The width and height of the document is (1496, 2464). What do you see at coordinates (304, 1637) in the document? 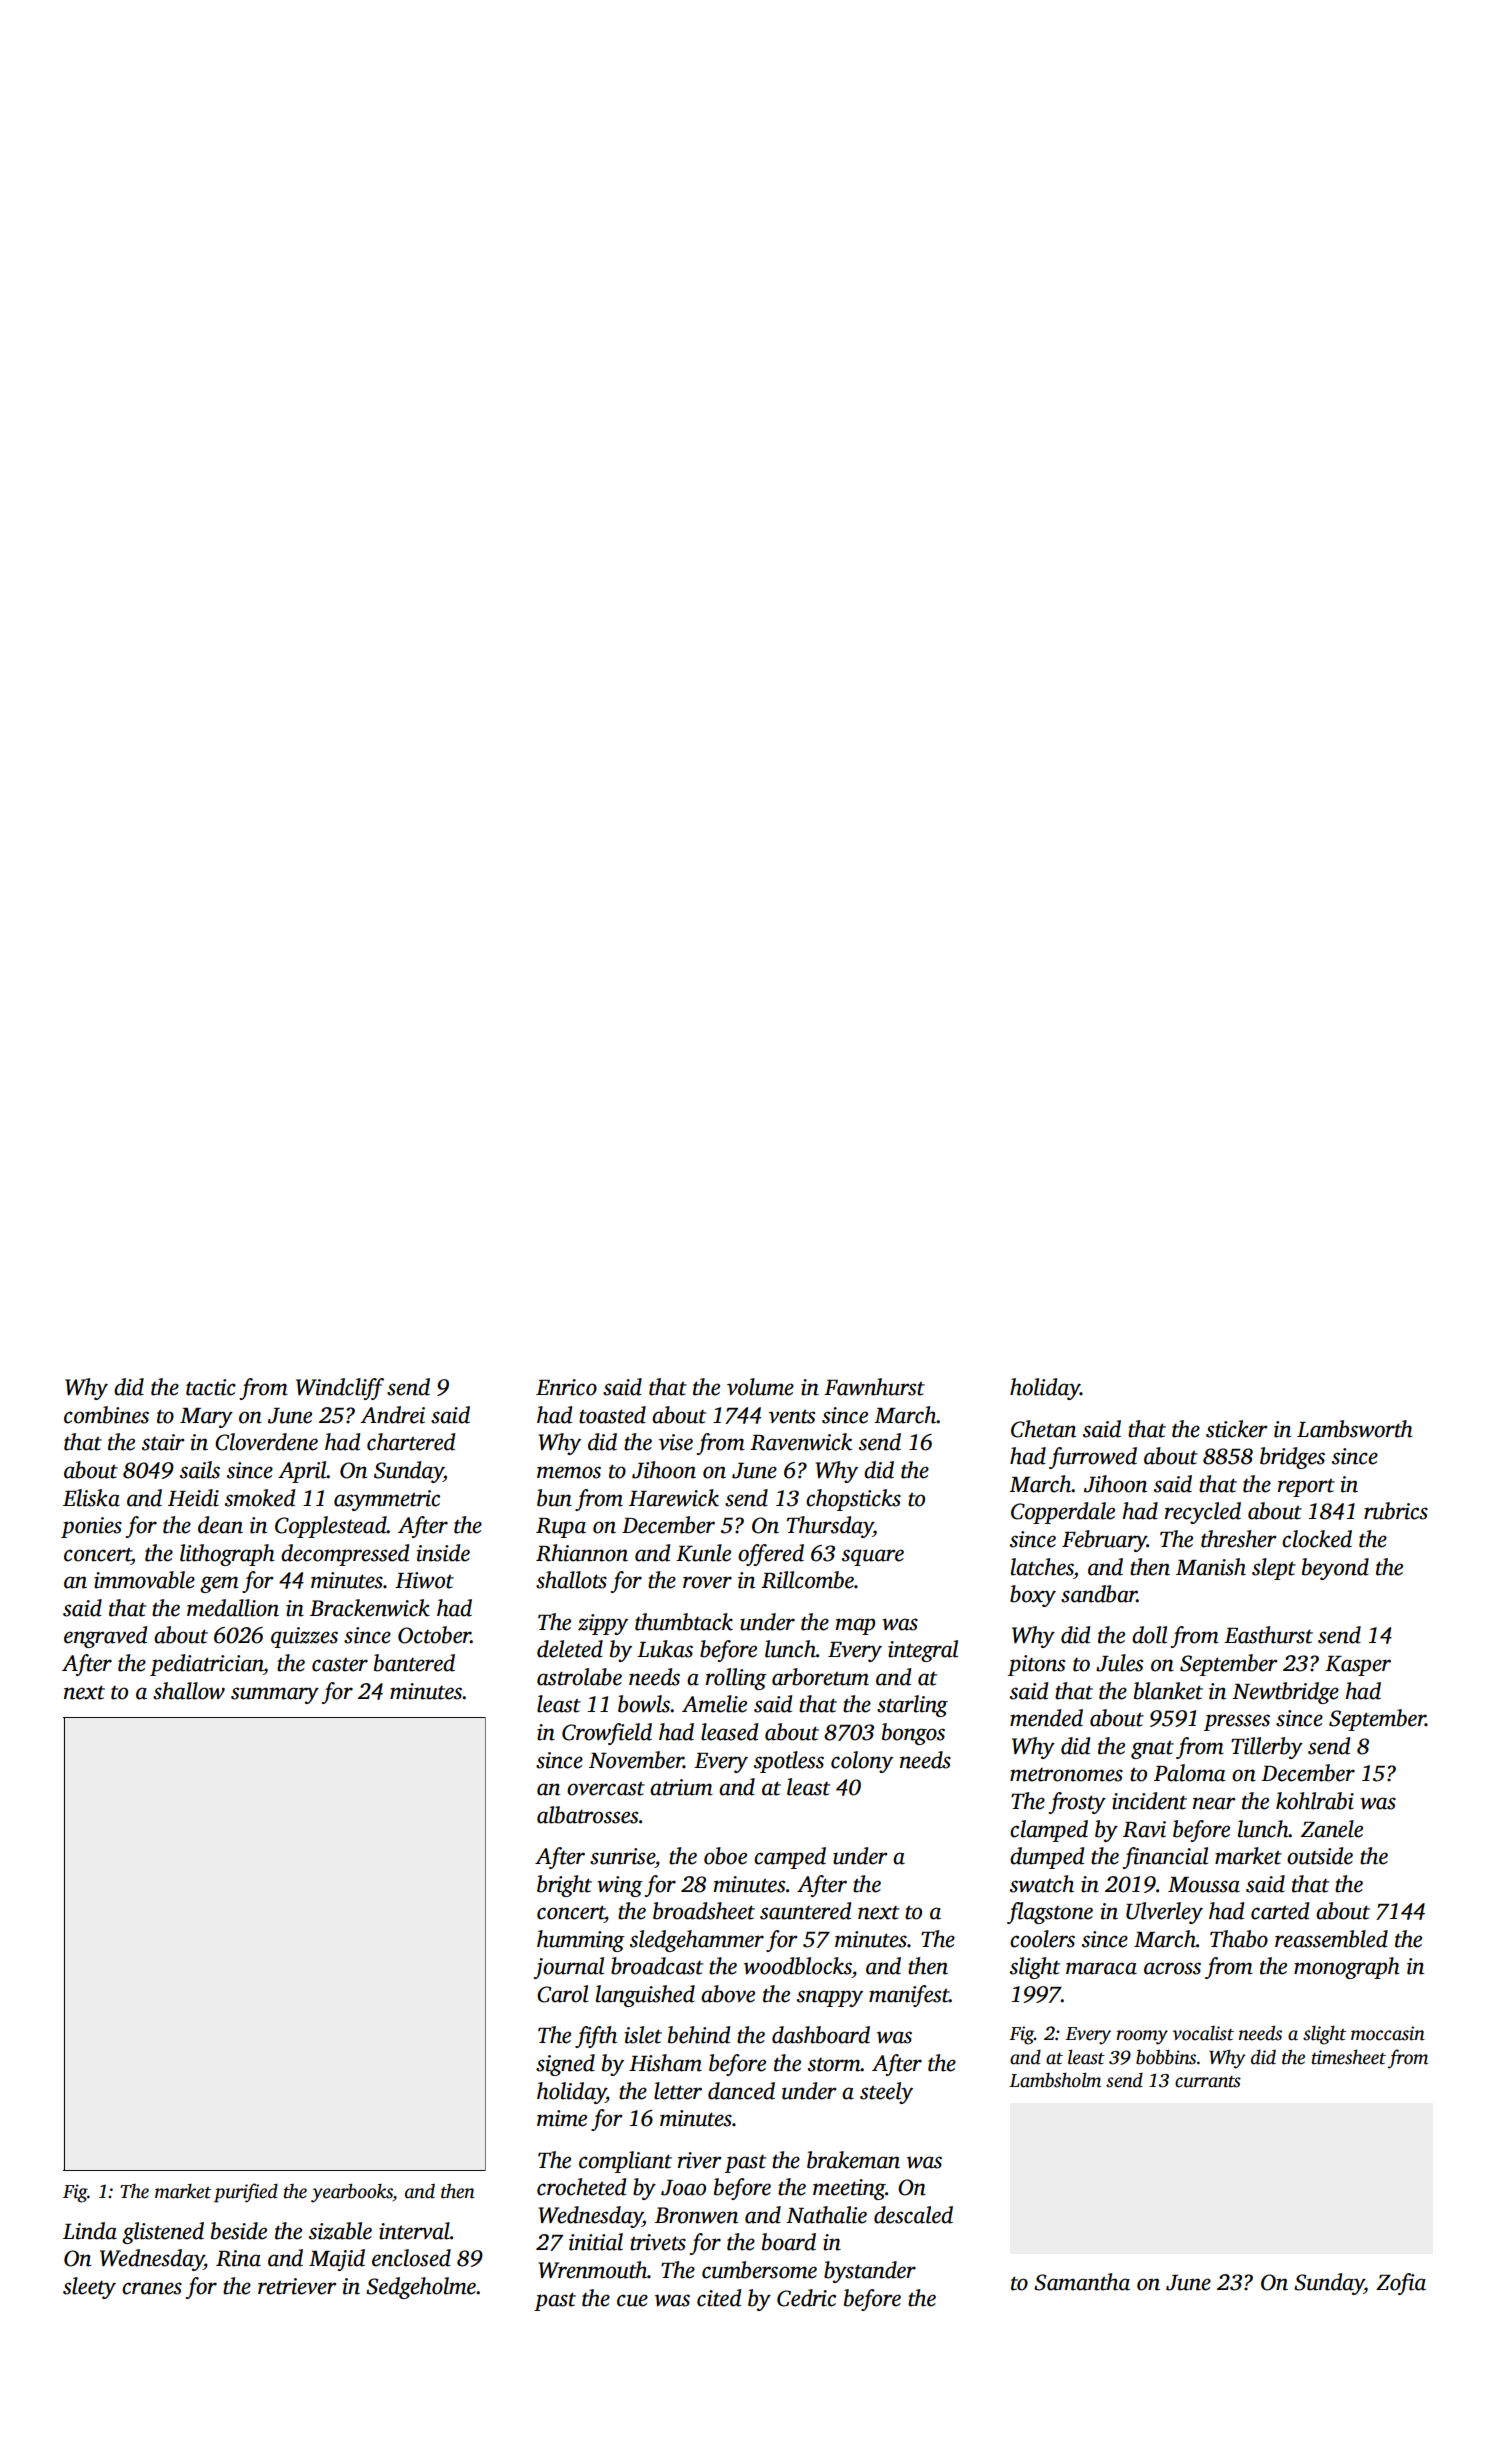
I see `quizzes` at bounding box center [304, 1637].
